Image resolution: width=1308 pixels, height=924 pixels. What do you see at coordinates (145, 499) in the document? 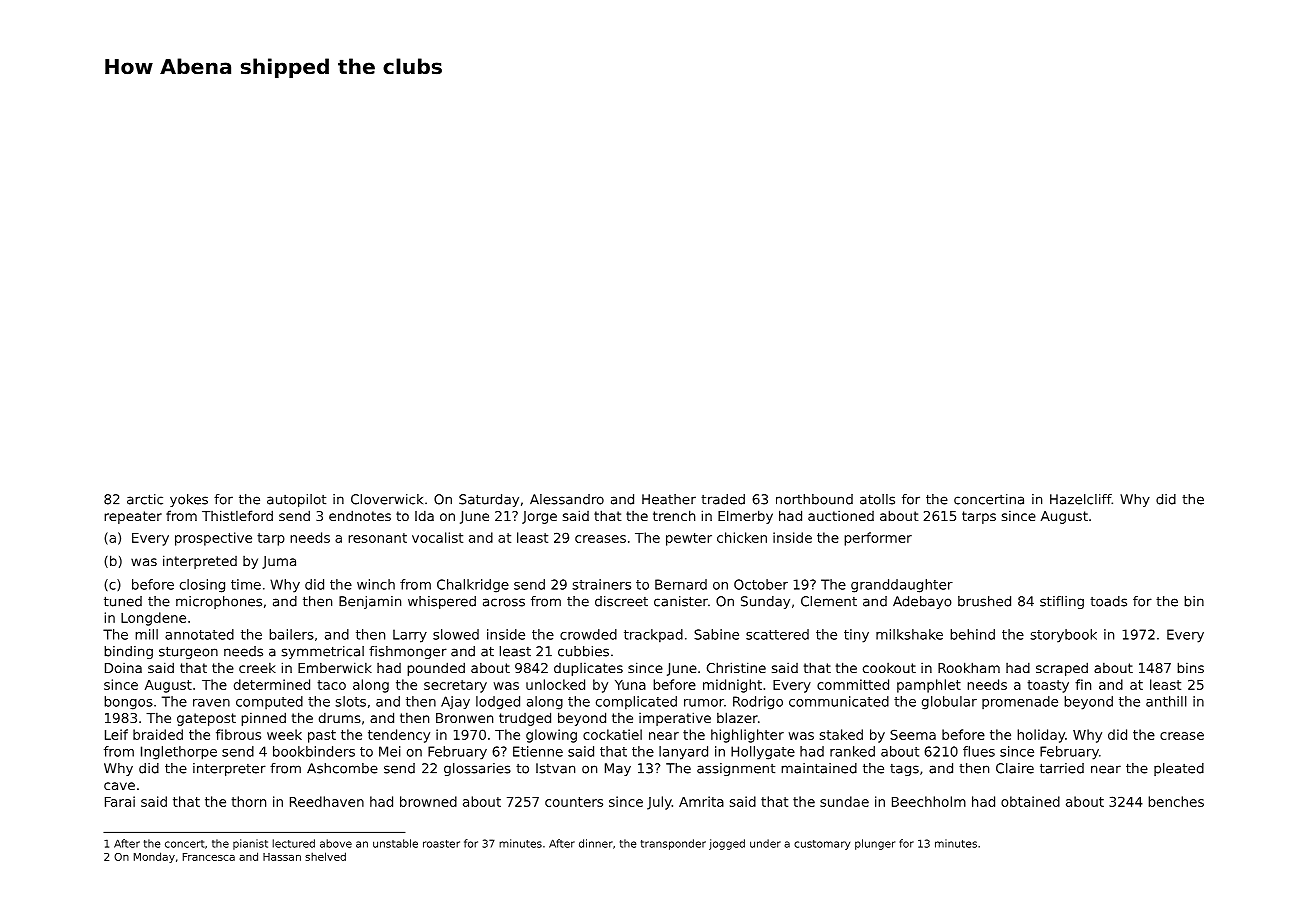
I see `arctic` at bounding box center [145, 499].
